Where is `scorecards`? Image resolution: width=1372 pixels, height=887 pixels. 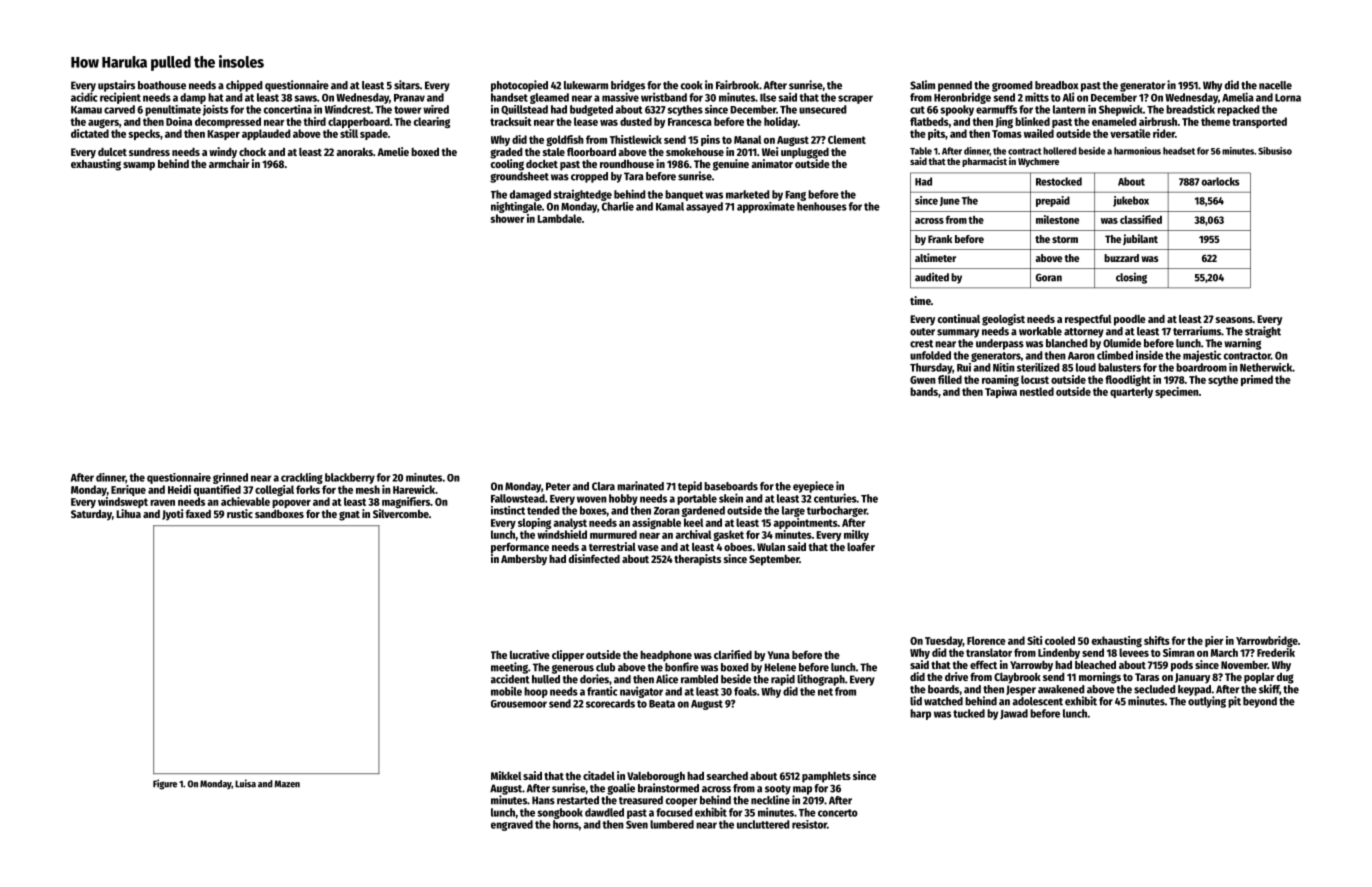
scorecards is located at coordinates (610, 703).
